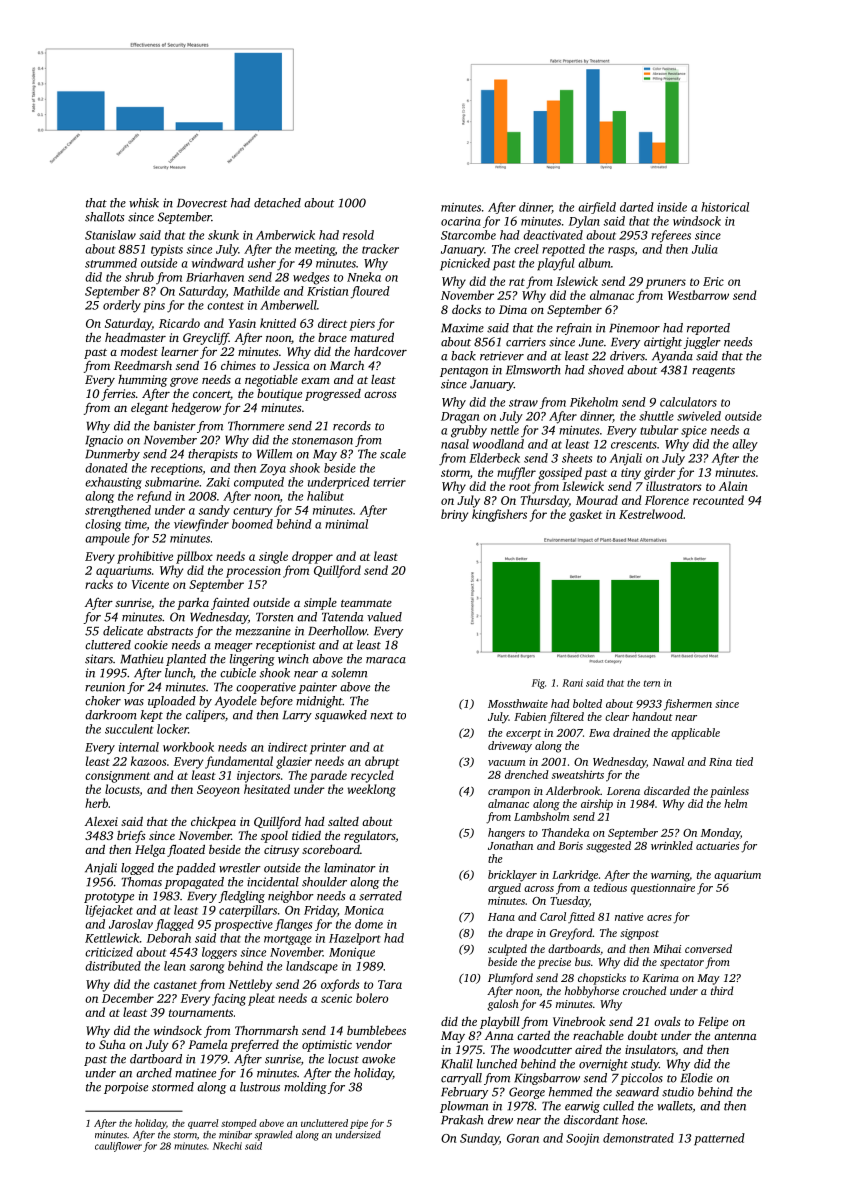 The image size is (848, 1204). What do you see at coordinates (526, 249) in the page?
I see `creel` at bounding box center [526, 249].
